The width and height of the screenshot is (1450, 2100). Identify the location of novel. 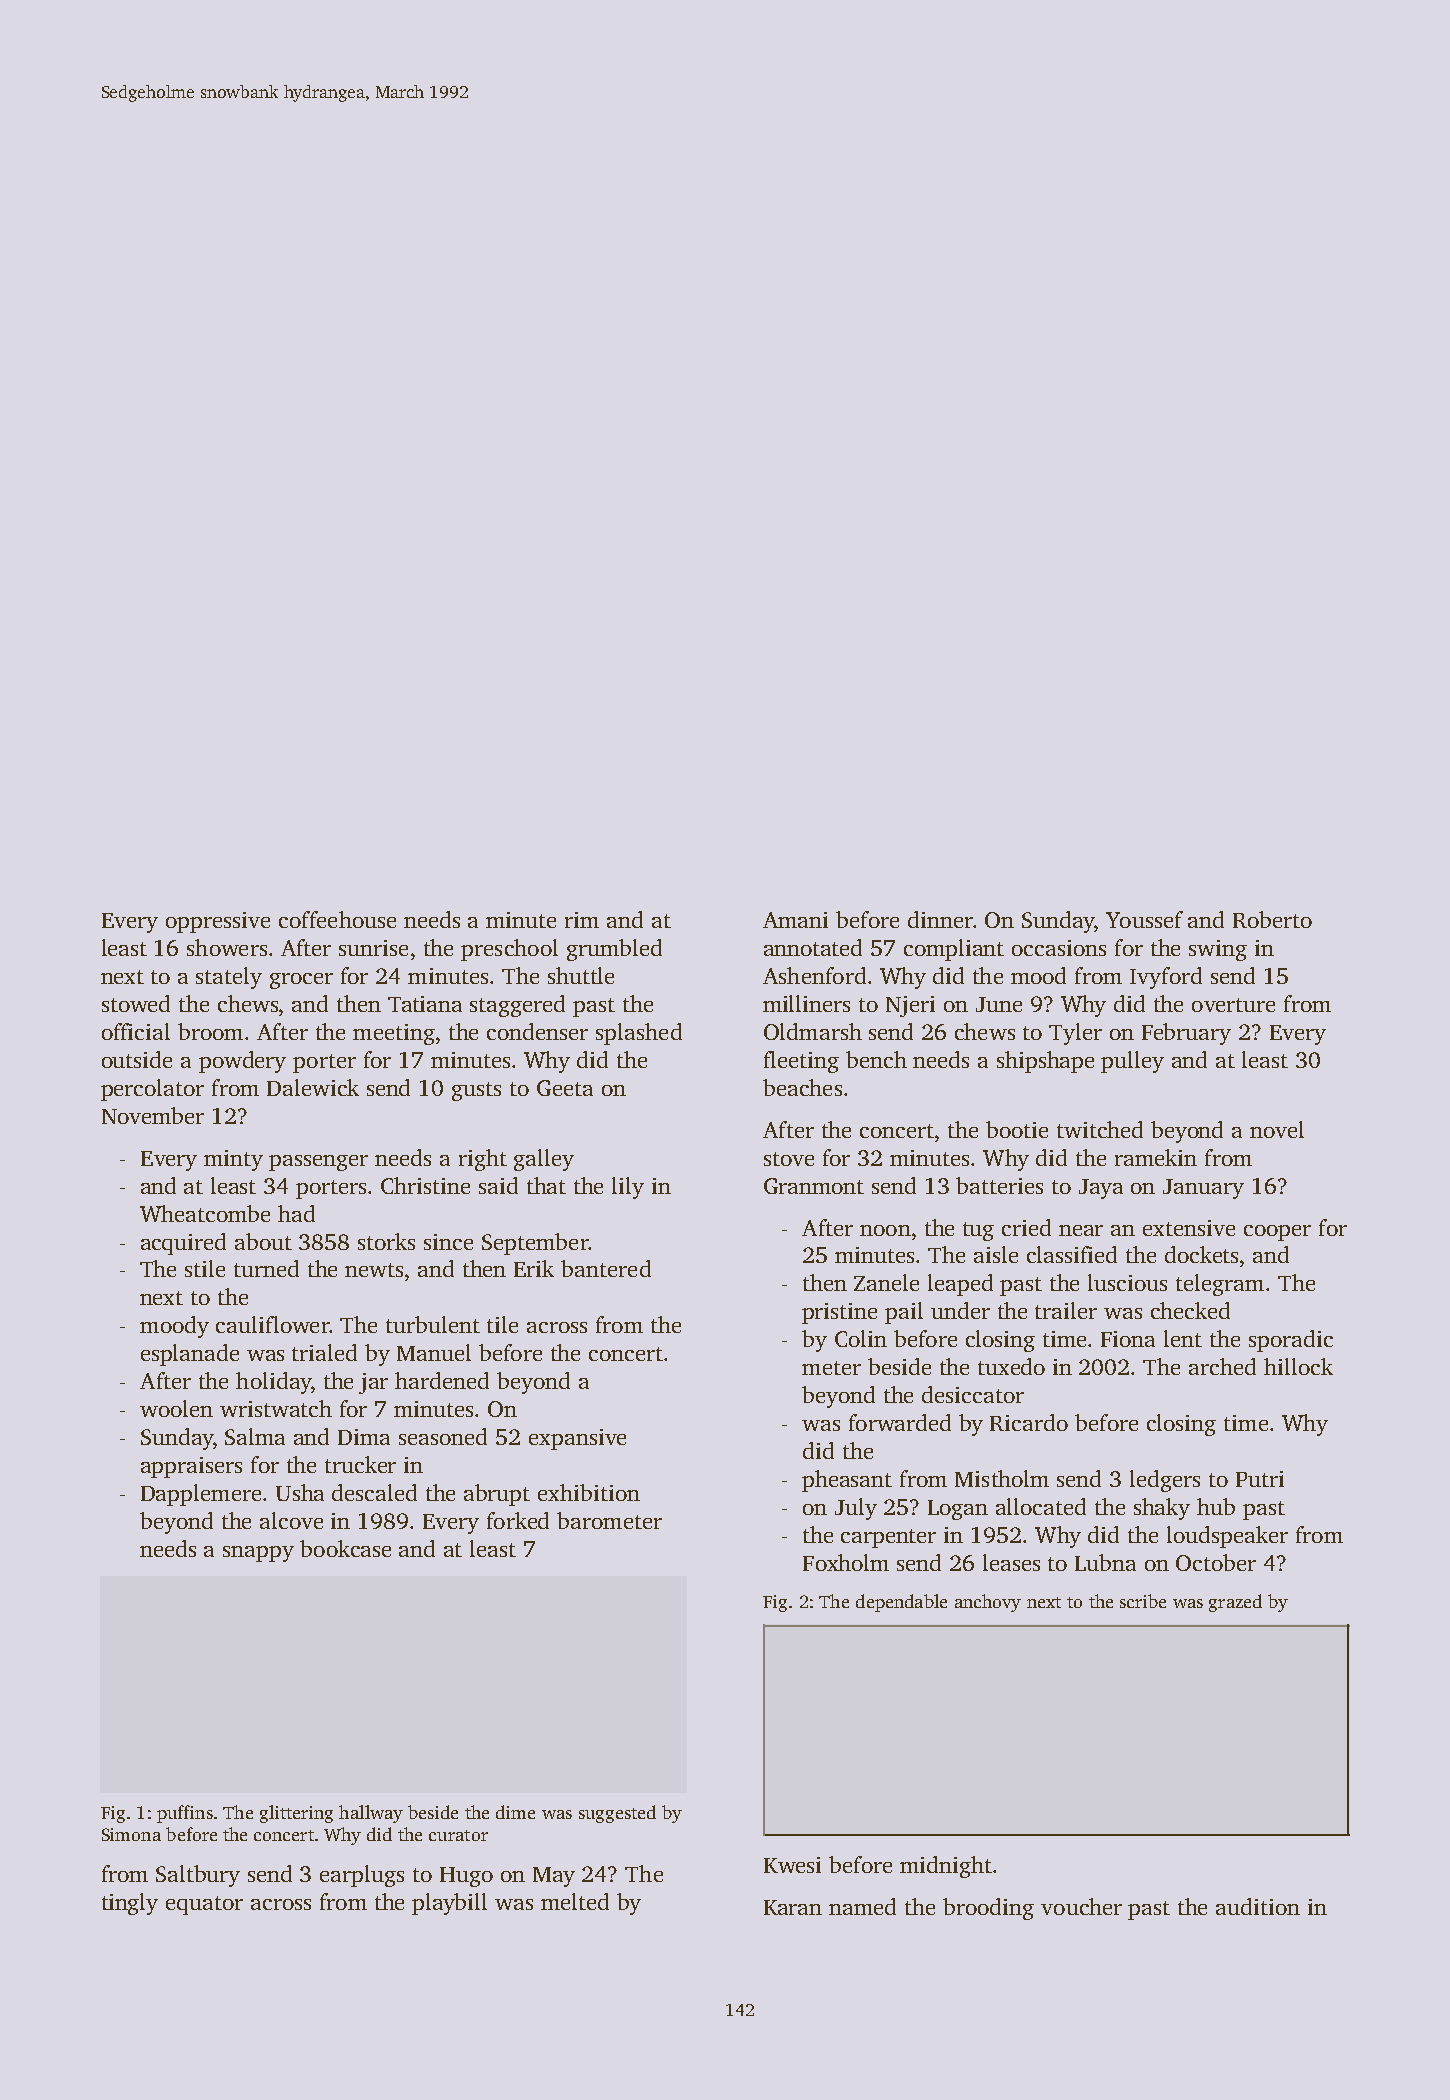
(1277, 1129).
